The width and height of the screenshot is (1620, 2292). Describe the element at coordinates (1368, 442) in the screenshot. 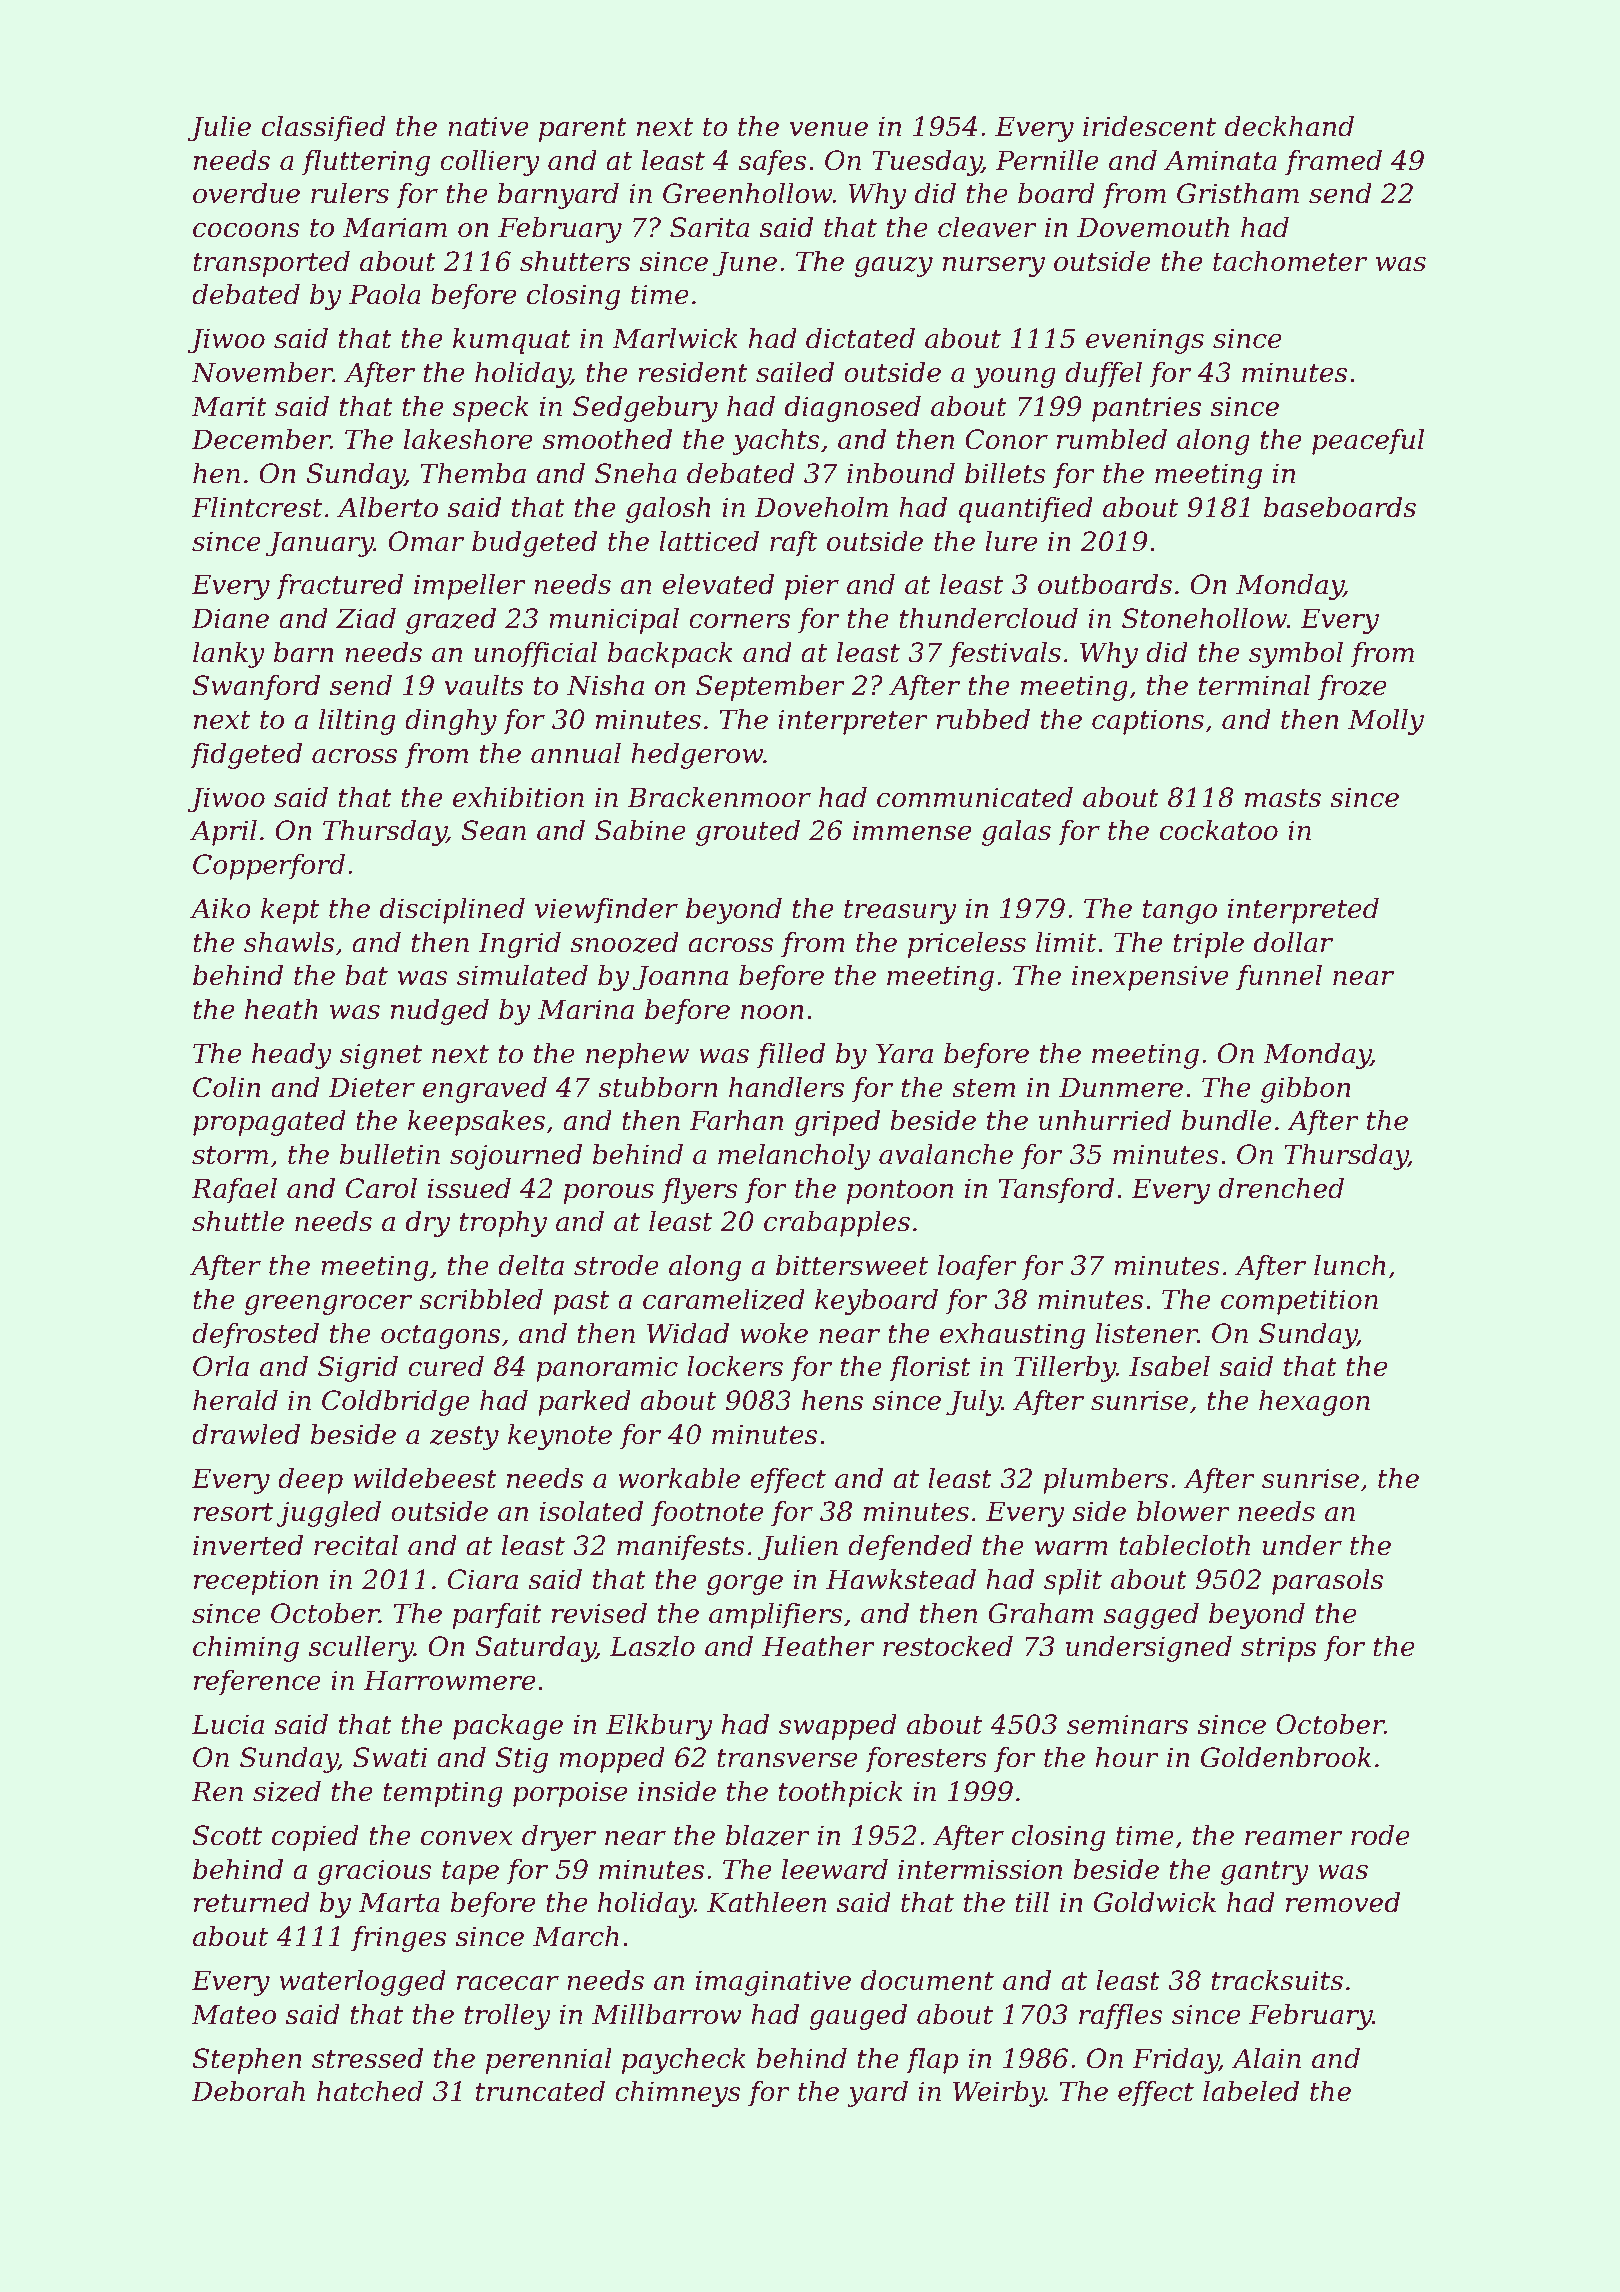

I see `peaceful` at that location.
